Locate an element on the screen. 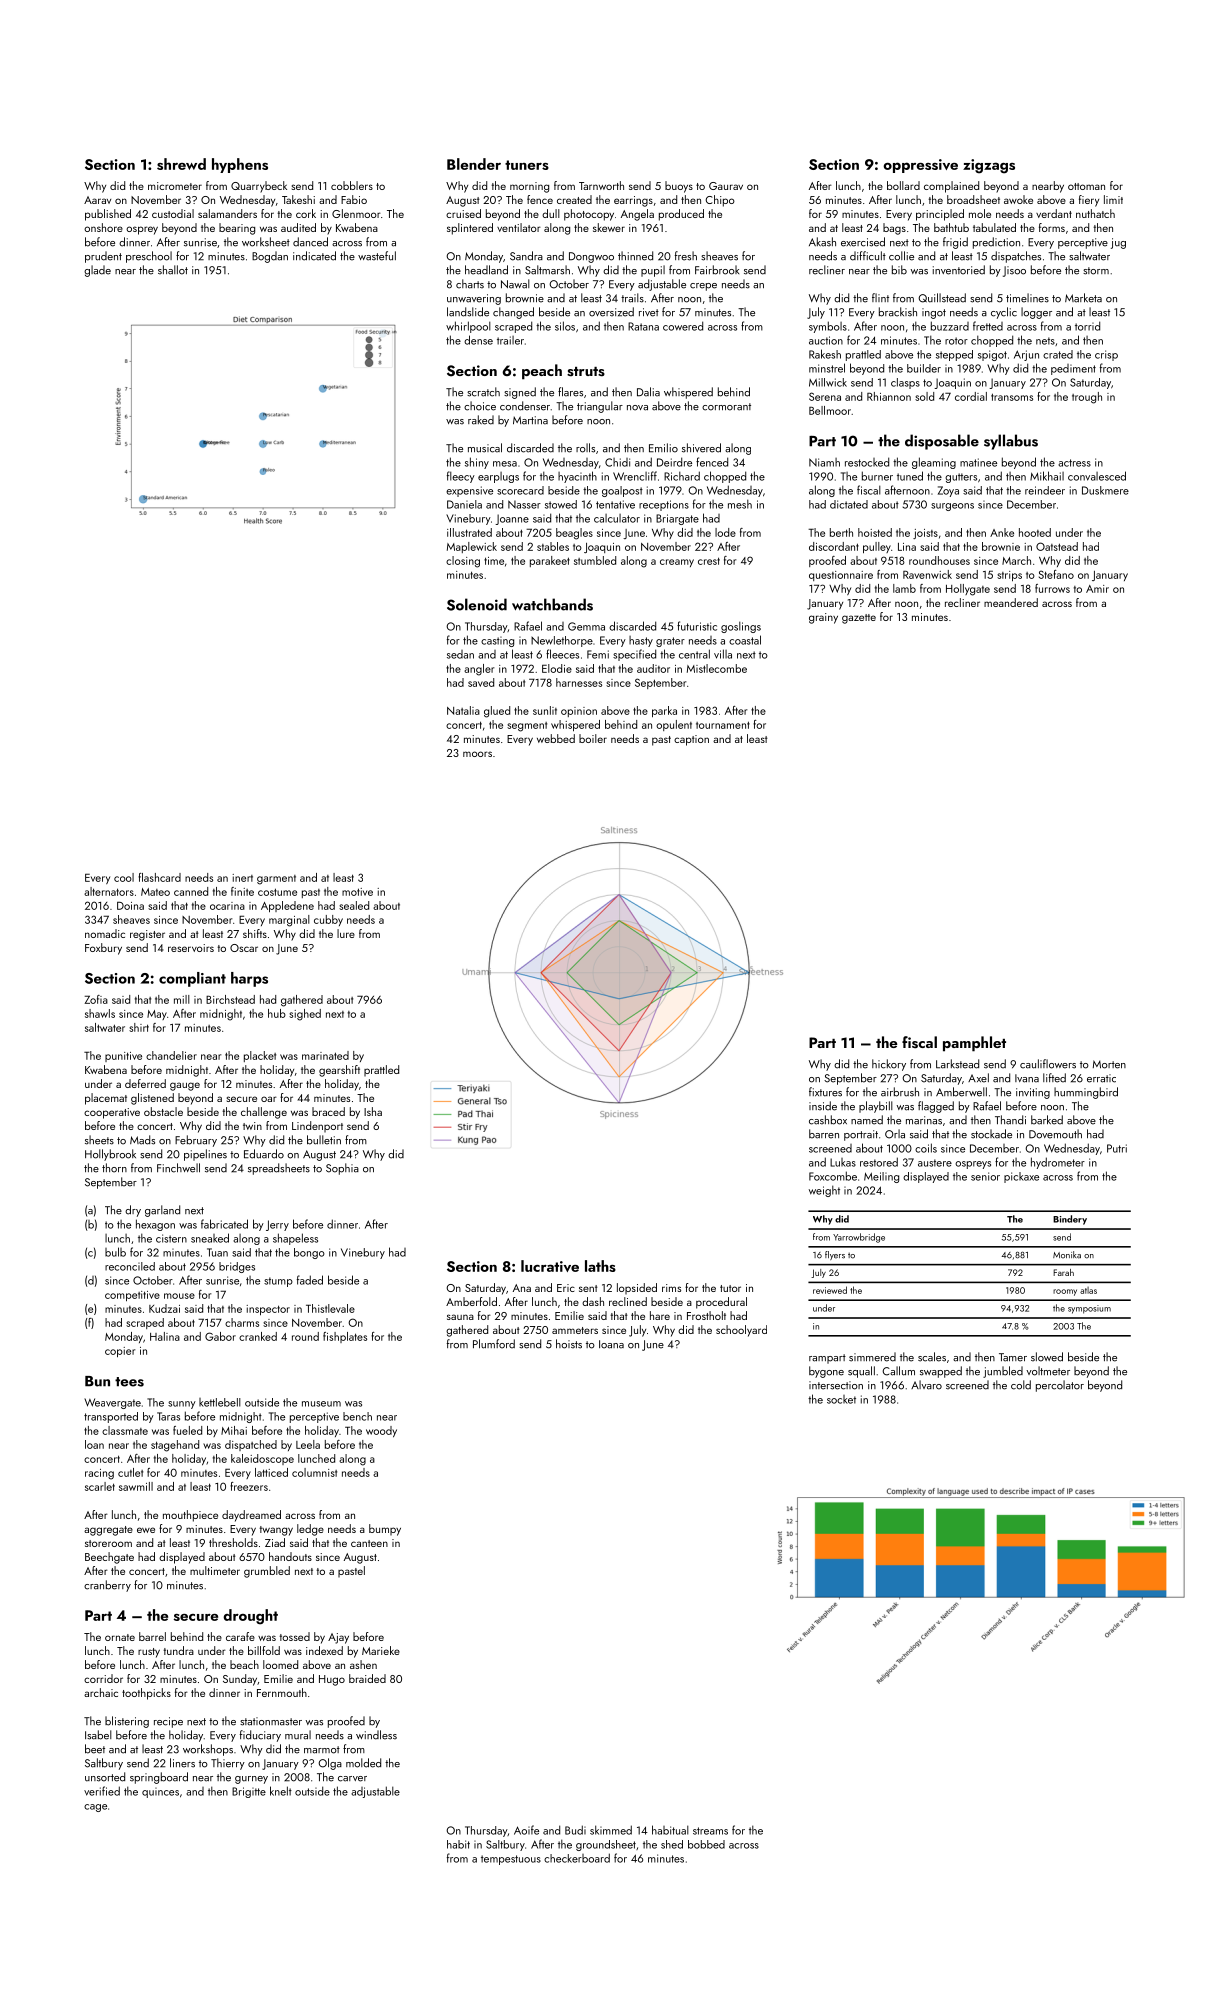 This screenshot has height=2002, width=1215. Putri is located at coordinates (1117, 1148).
